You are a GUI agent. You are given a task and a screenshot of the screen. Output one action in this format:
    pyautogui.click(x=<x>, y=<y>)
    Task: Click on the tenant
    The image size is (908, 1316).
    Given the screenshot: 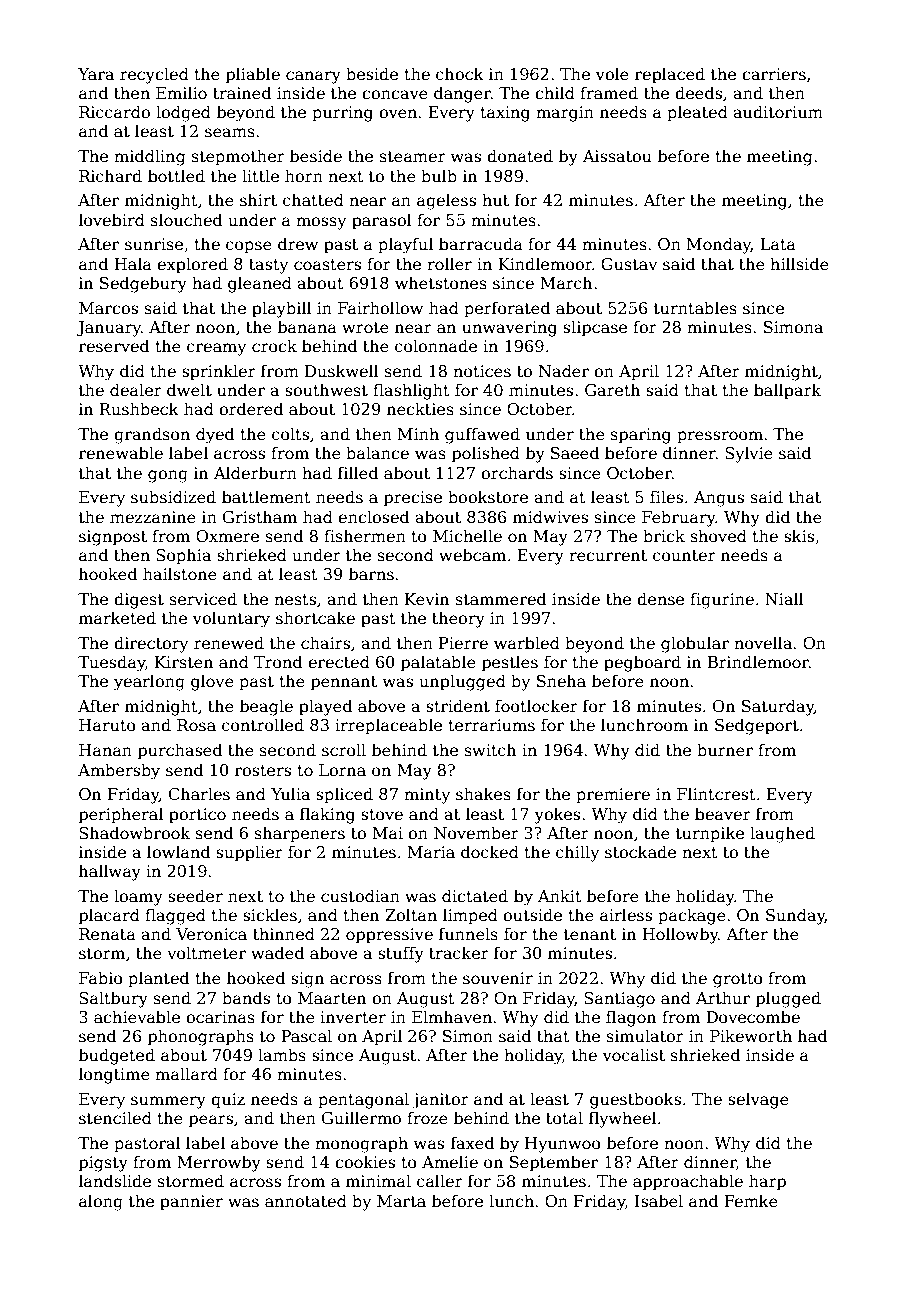 What is the action you would take?
    pyautogui.click(x=590, y=935)
